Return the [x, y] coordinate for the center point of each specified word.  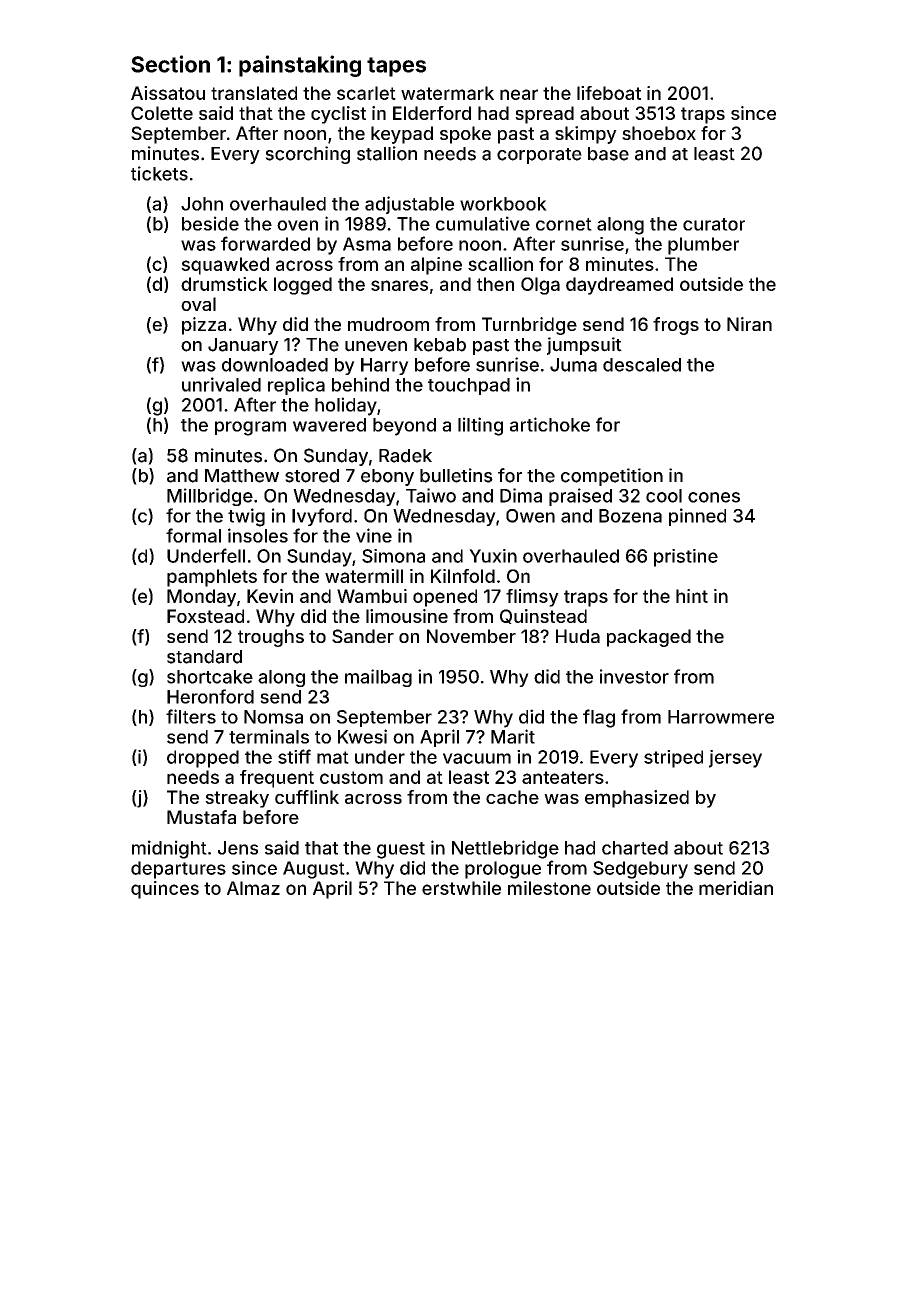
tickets [159, 173]
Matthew [242, 476]
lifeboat [609, 93]
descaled [642, 365]
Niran [749, 324]
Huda [578, 636]
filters [191, 716]
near [519, 94]
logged [303, 286]
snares [399, 285]
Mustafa [201, 817]
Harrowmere [721, 717]
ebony [387, 477]
